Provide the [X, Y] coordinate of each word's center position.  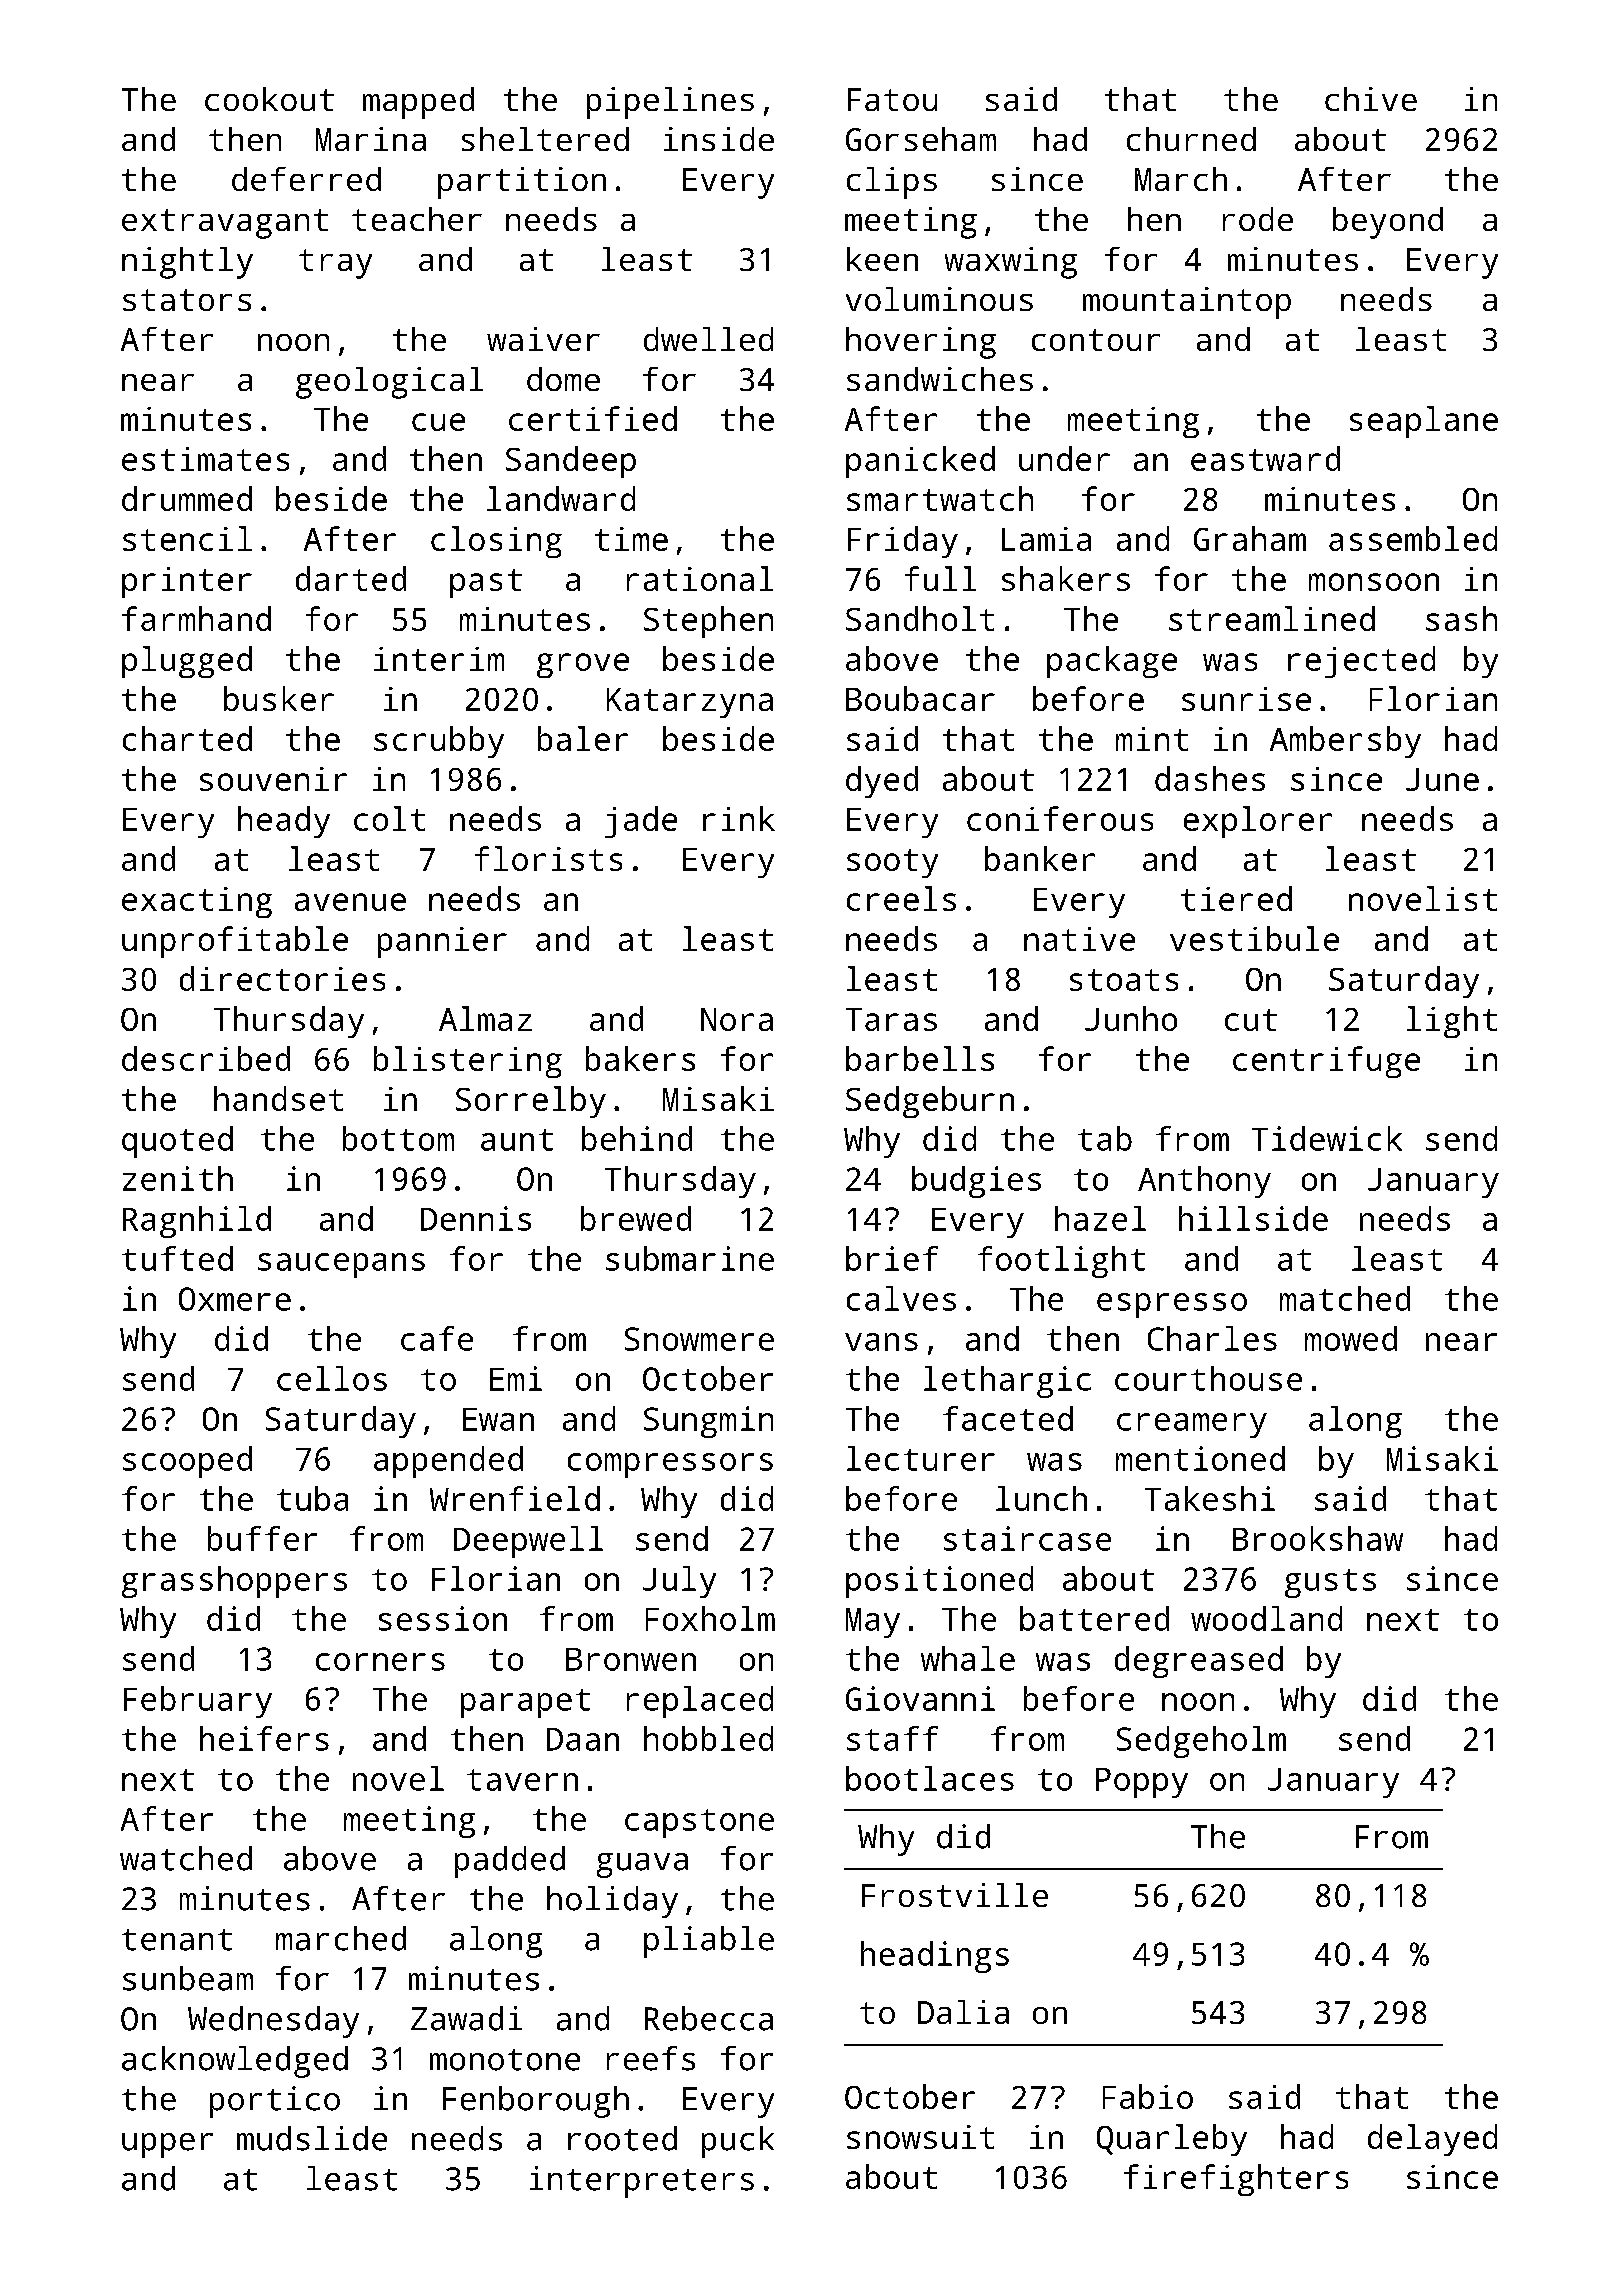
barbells [920, 1058]
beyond [1388, 223]
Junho [1131, 1018]
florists [548, 858]
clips [892, 183]
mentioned [1200, 1458]
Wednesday [273, 2022]
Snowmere [699, 1339]
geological [389, 383]
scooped [187, 1462]
